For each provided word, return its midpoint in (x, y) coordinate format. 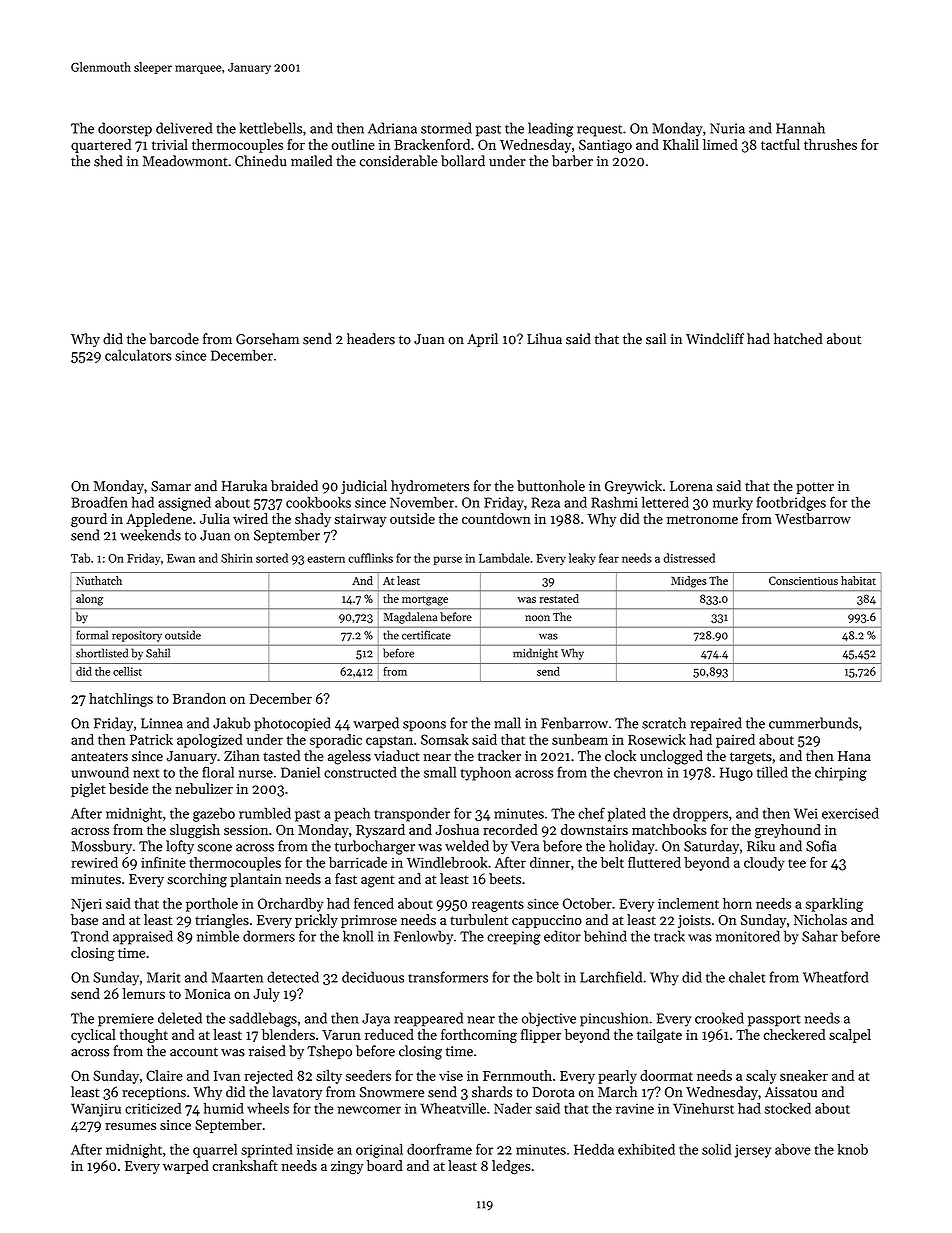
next (146, 773)
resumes (130, 1126)
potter (815, 488)
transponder (412, 814)
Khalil (681, 144)
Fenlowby (423, 937)
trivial (170, 144)
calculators (138, 355)
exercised (850, 813)
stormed (446, 128)
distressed (689, 558)
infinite (163, 862)
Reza (545, 502)
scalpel (850, 1036)
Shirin (237, 558)
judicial (364, 487)
